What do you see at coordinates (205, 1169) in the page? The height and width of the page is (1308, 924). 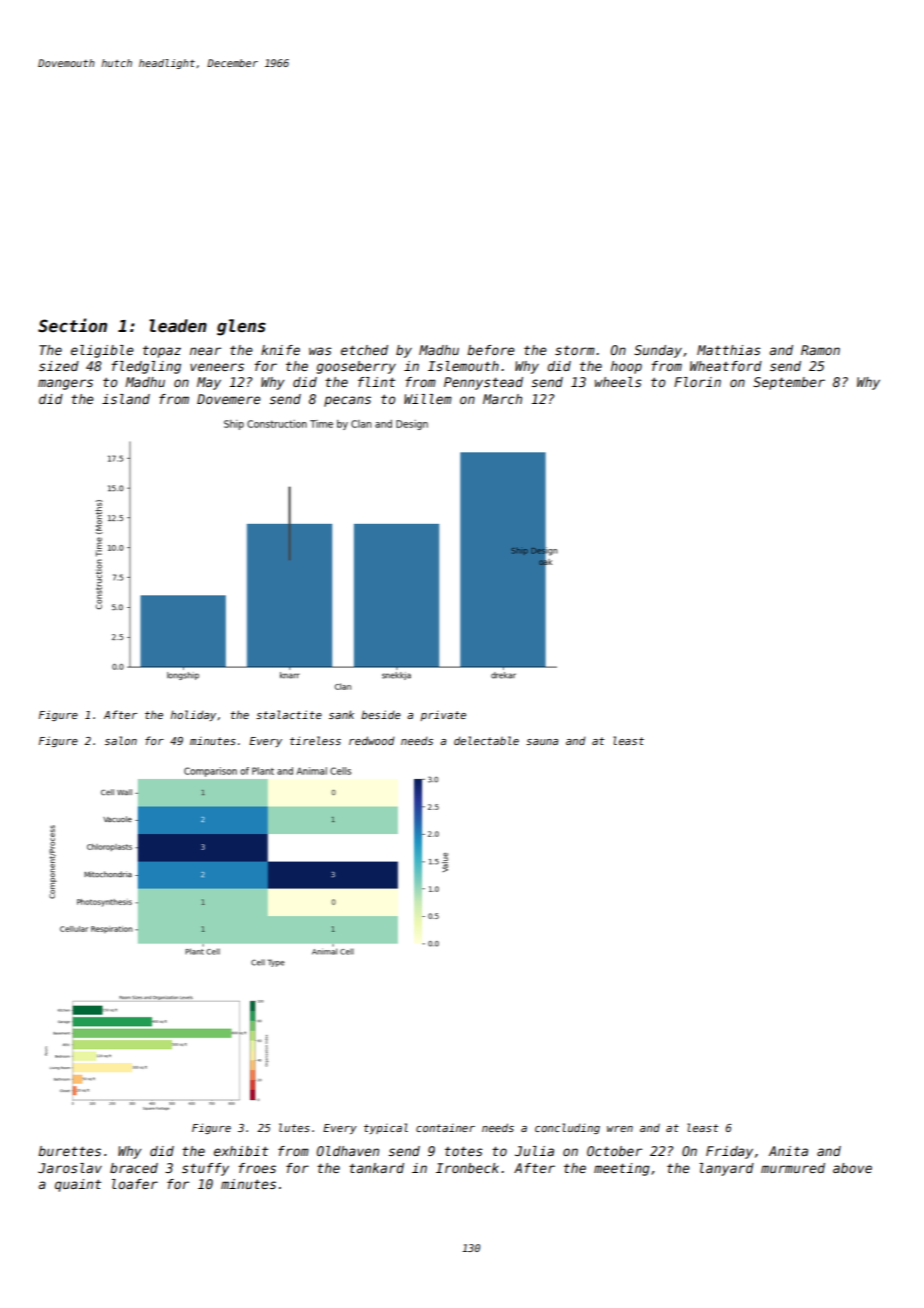 I see `stuffy` at bounding box center [205, 1169].
